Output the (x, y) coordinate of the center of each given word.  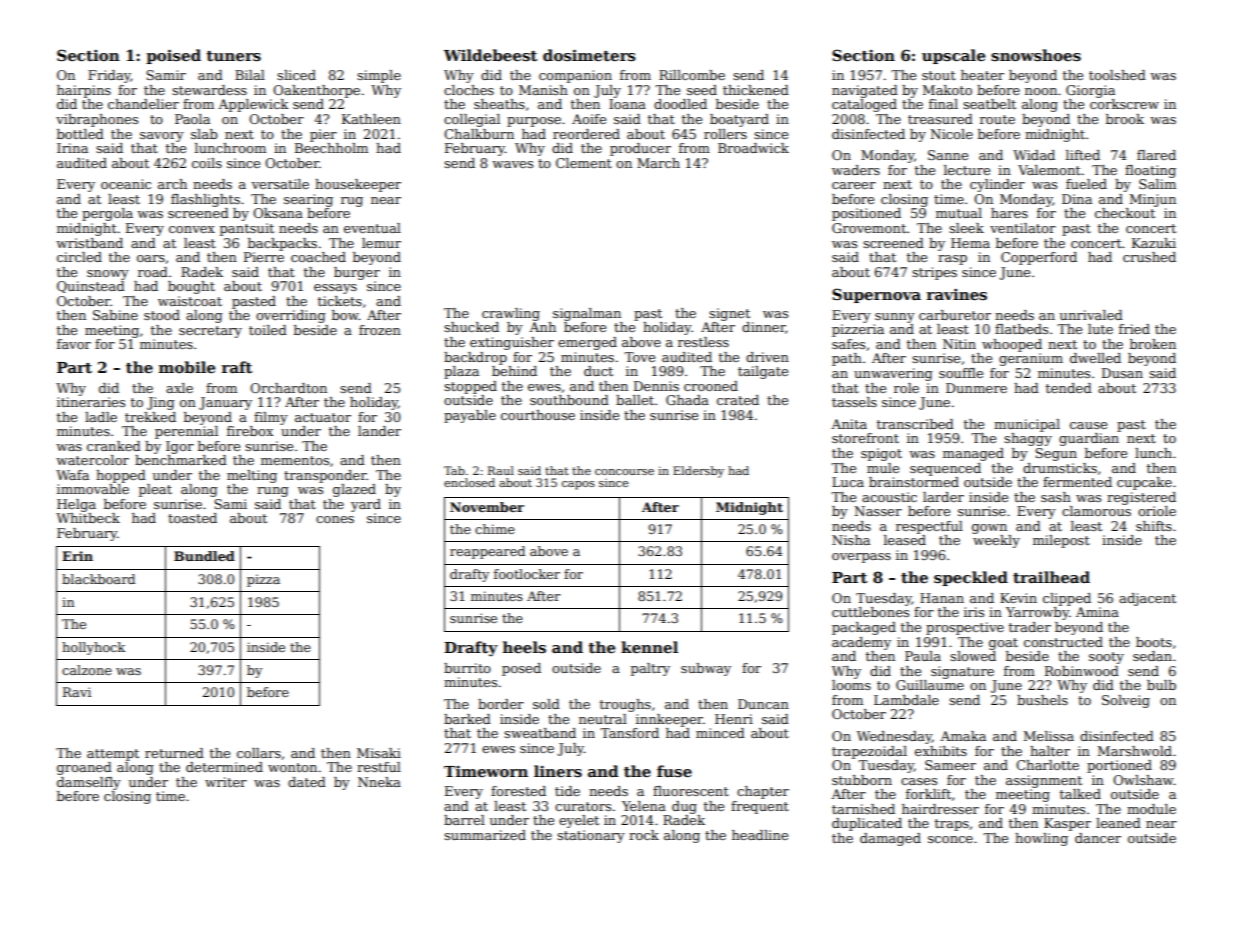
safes (848, 344)
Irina (72, 148)
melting (252, 476)
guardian (1089, 439)
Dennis (656, 386)
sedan (1152, 656)
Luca (848, 482)
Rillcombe (692, 75)
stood (162, 315)
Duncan (763, 704)
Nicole (951, 134)
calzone (87, 670)
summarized (485, 835)
